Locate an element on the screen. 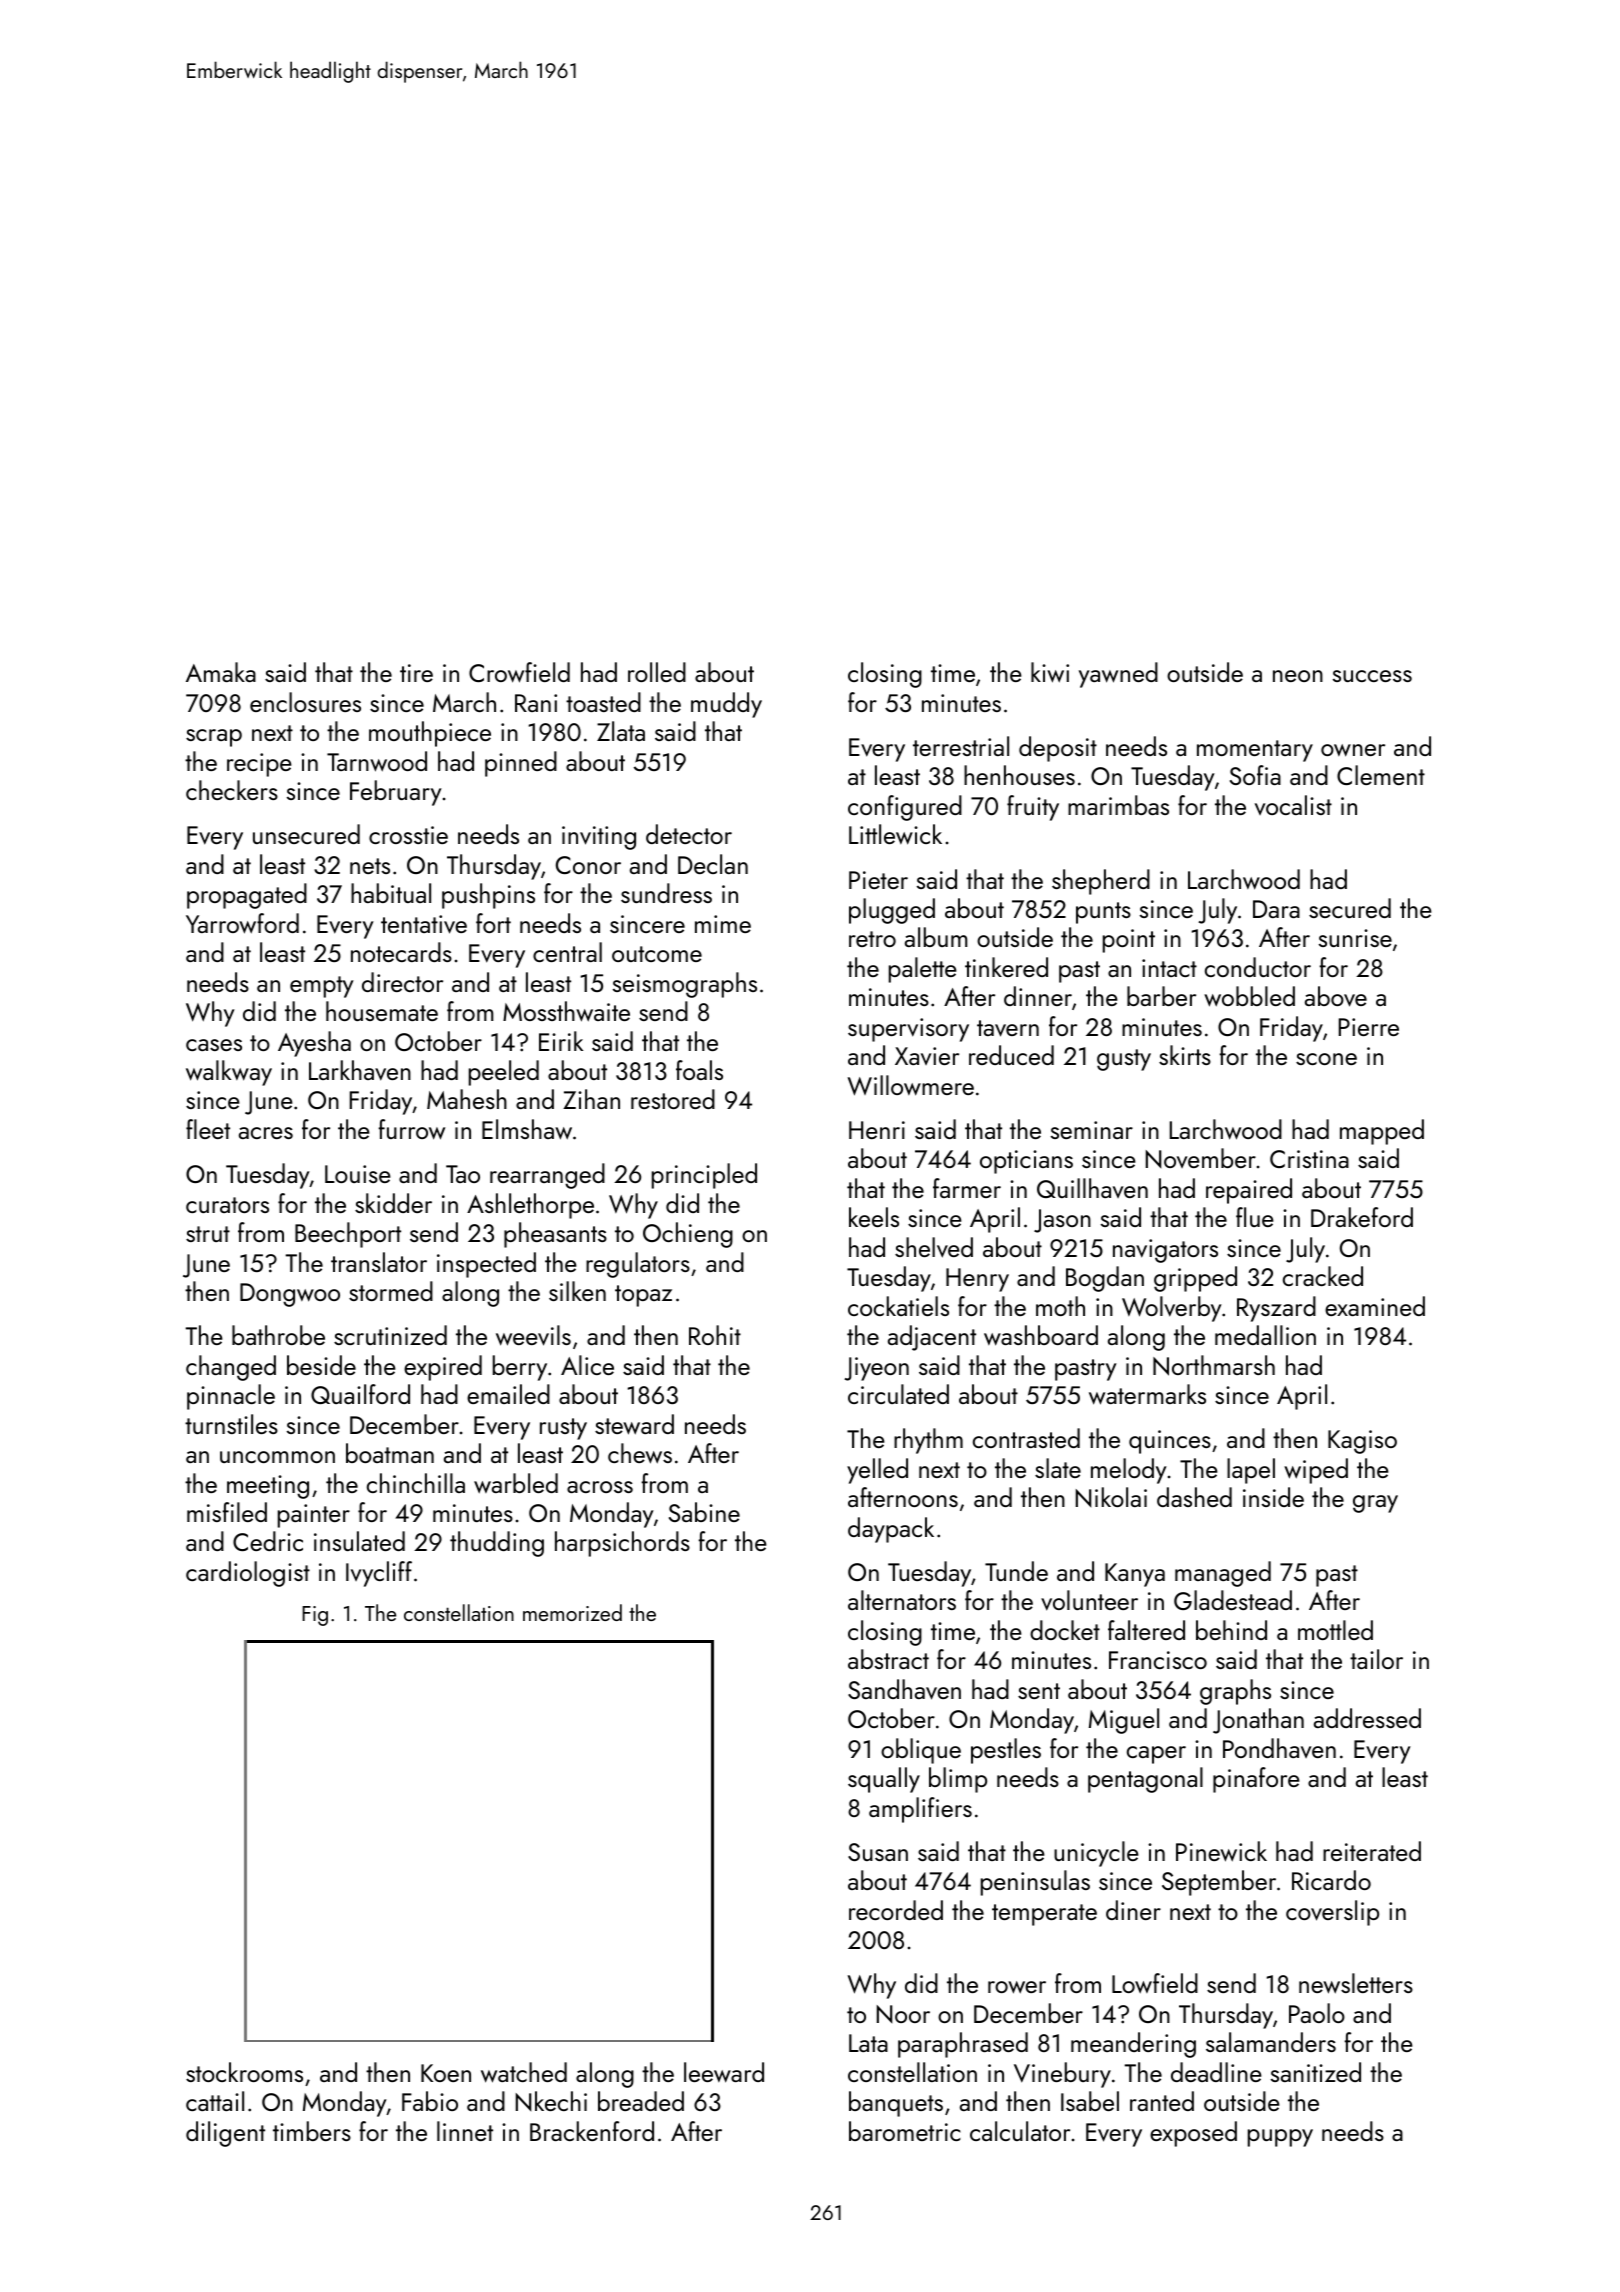  berry is located at coordinates (520, 1368).
